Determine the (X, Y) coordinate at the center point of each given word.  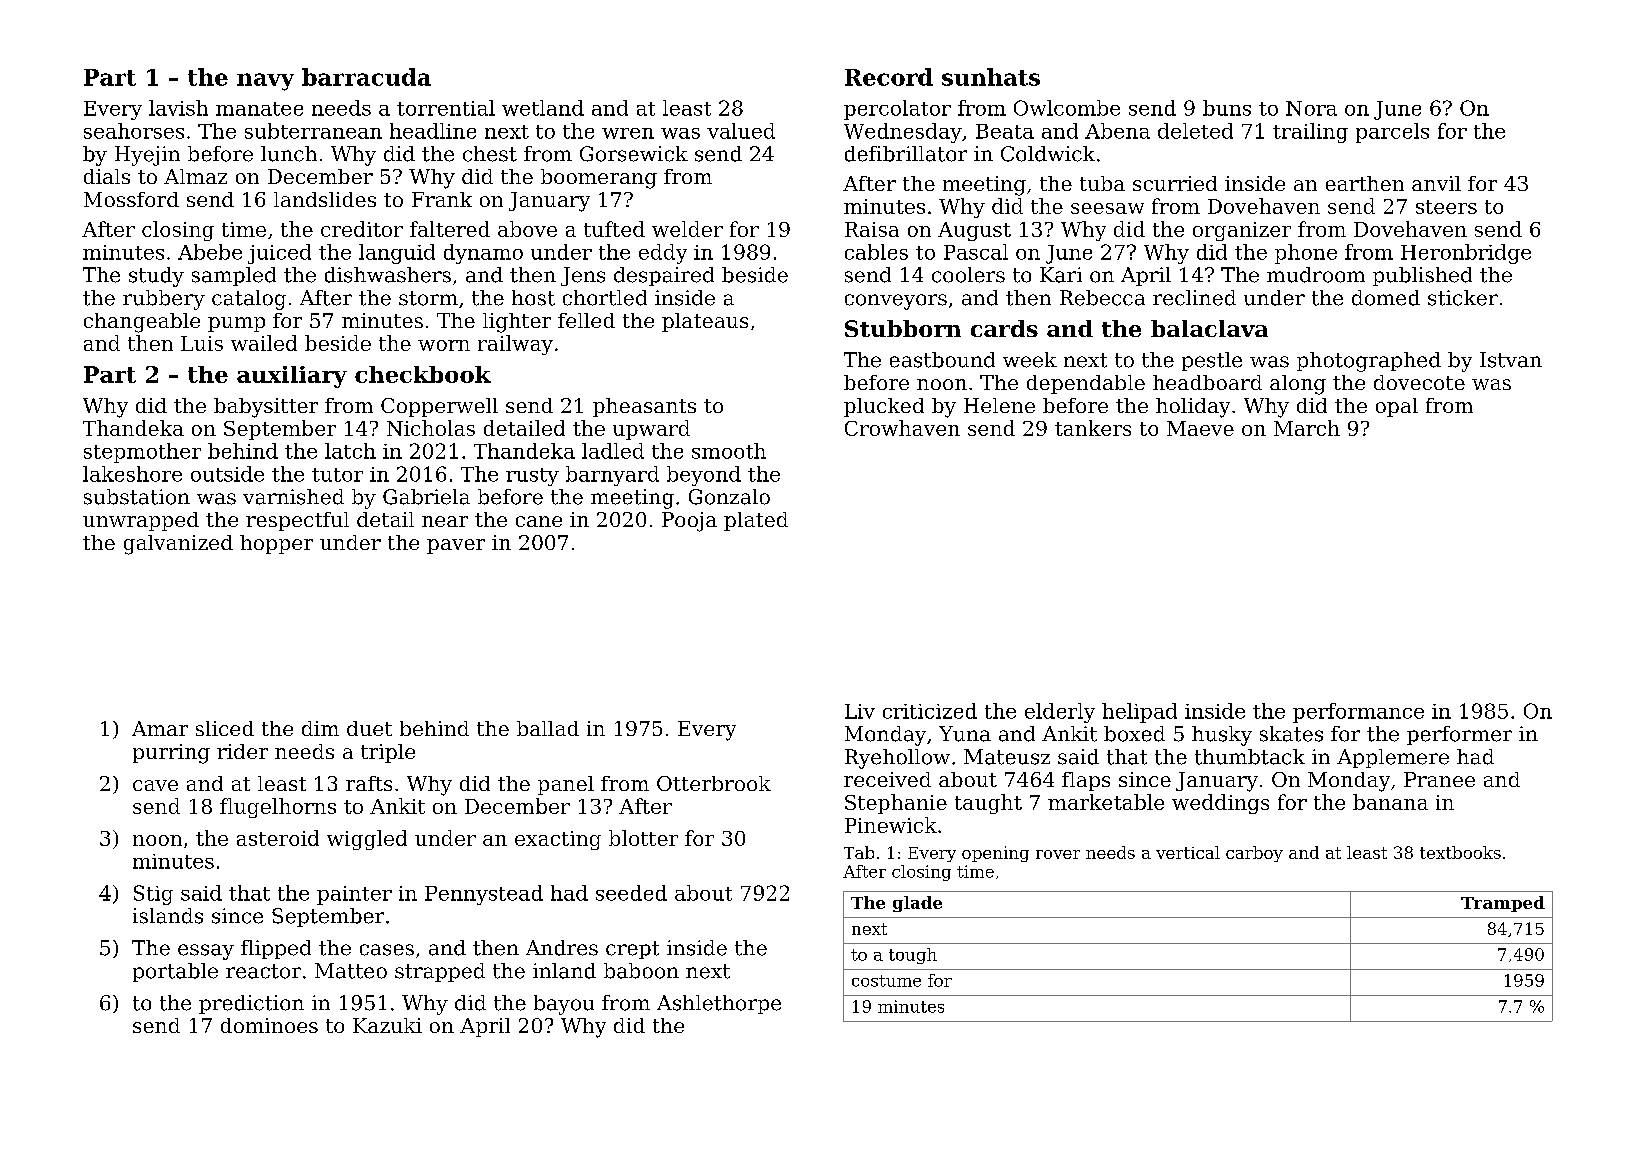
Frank (442, 199)
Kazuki (387, 1025)
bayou (564, 1005)
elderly (1060, 713)
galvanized (178, 545)
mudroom (1316, 275)
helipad (1139, 713)
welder (687, 229)
